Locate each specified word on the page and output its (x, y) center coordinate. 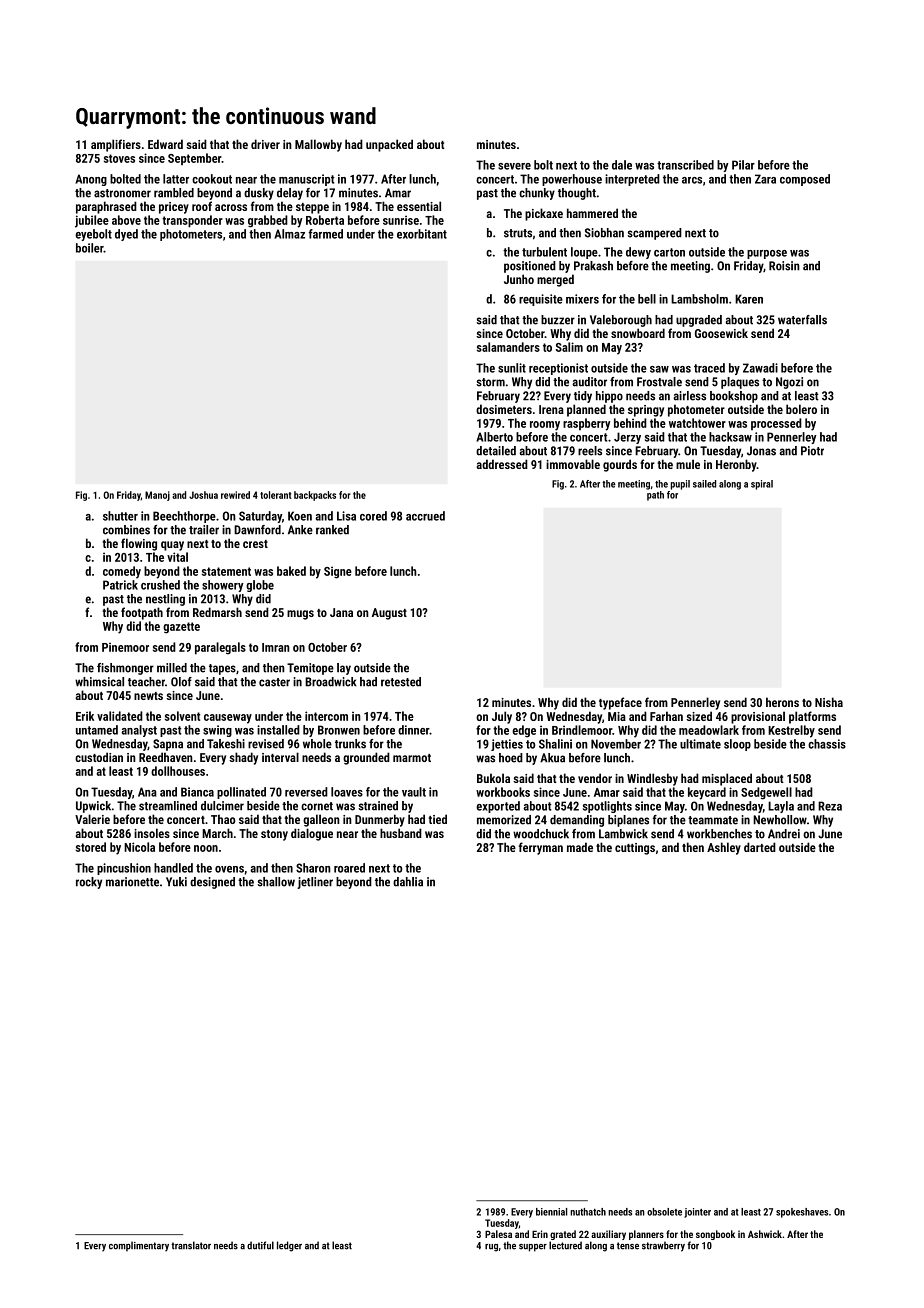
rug (491, 1248)
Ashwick (765, 1234)
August (389, 614)
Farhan (666, 716)
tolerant (276, 495)
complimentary (139, 1246)
